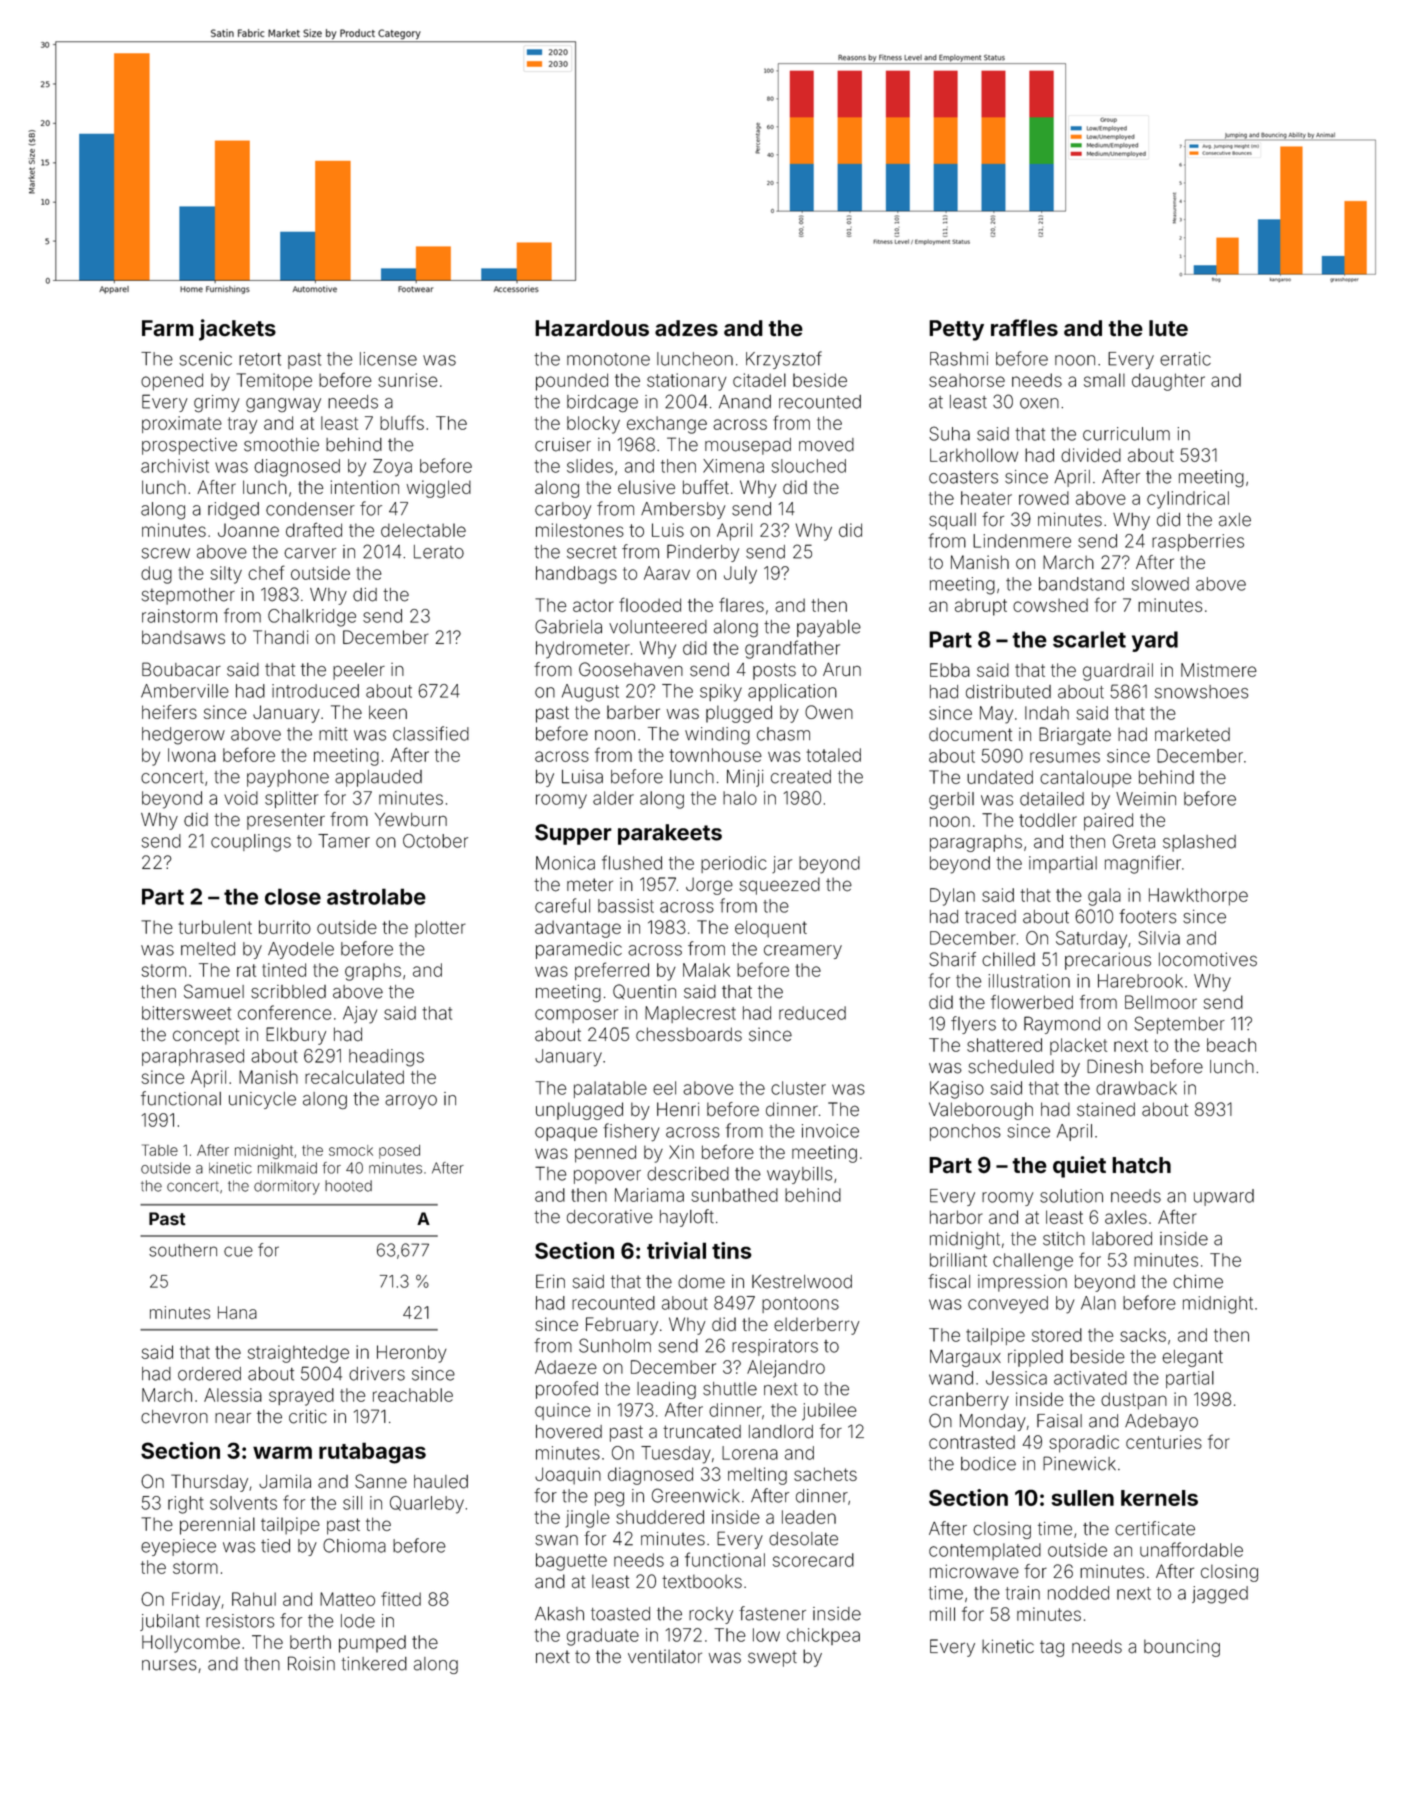 The image size is (1401, 1813). I want to click on scorecard, so click(813, 1560).
